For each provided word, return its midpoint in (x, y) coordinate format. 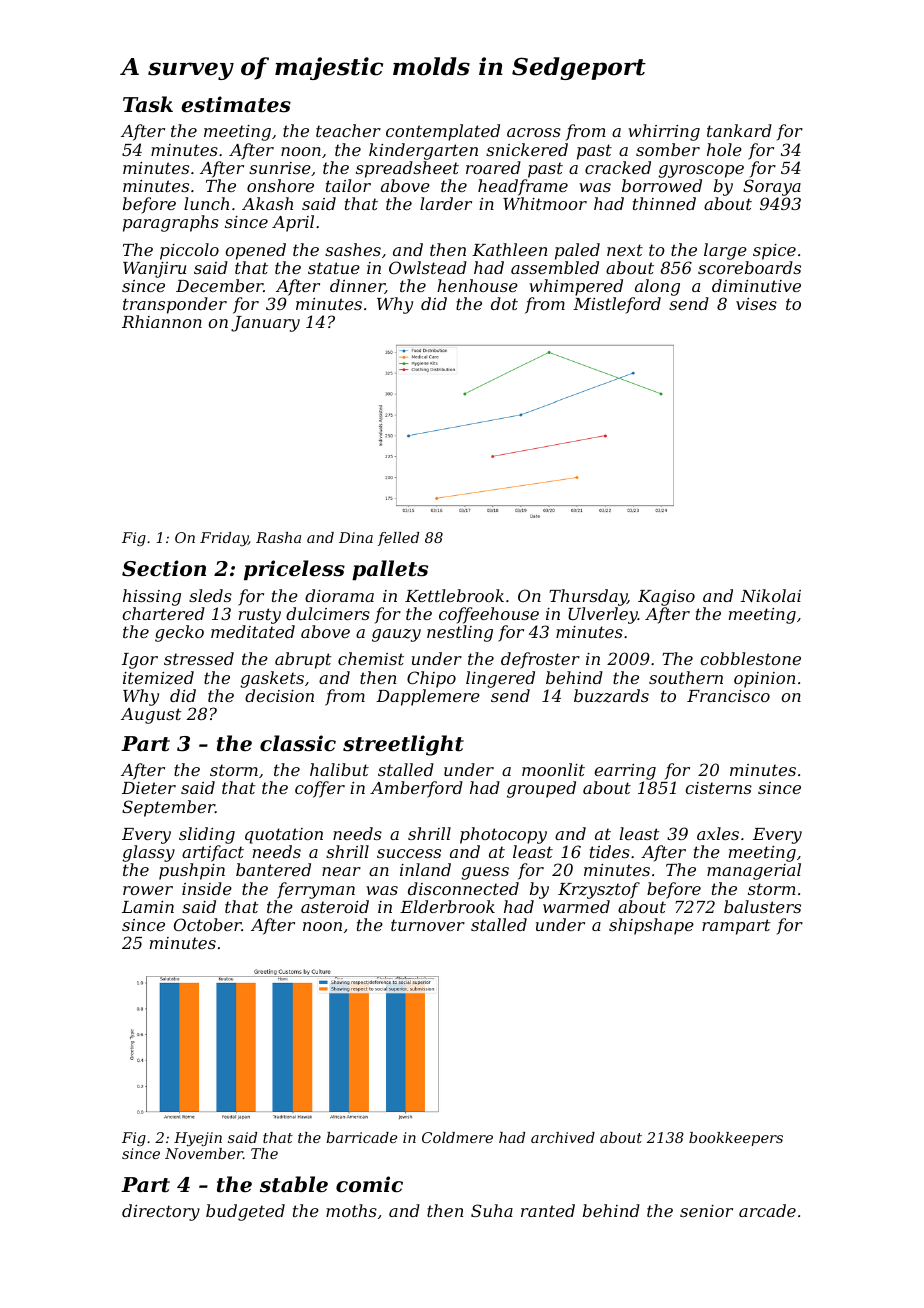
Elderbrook (447, 906)
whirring (664, 132)
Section (164, 568)
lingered (500, 679)
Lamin (148, 907)
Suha (492, 1210)
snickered (527, 149)
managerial (754, 871)
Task (148, 104)
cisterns (718, 788)
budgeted (245, 1212)
